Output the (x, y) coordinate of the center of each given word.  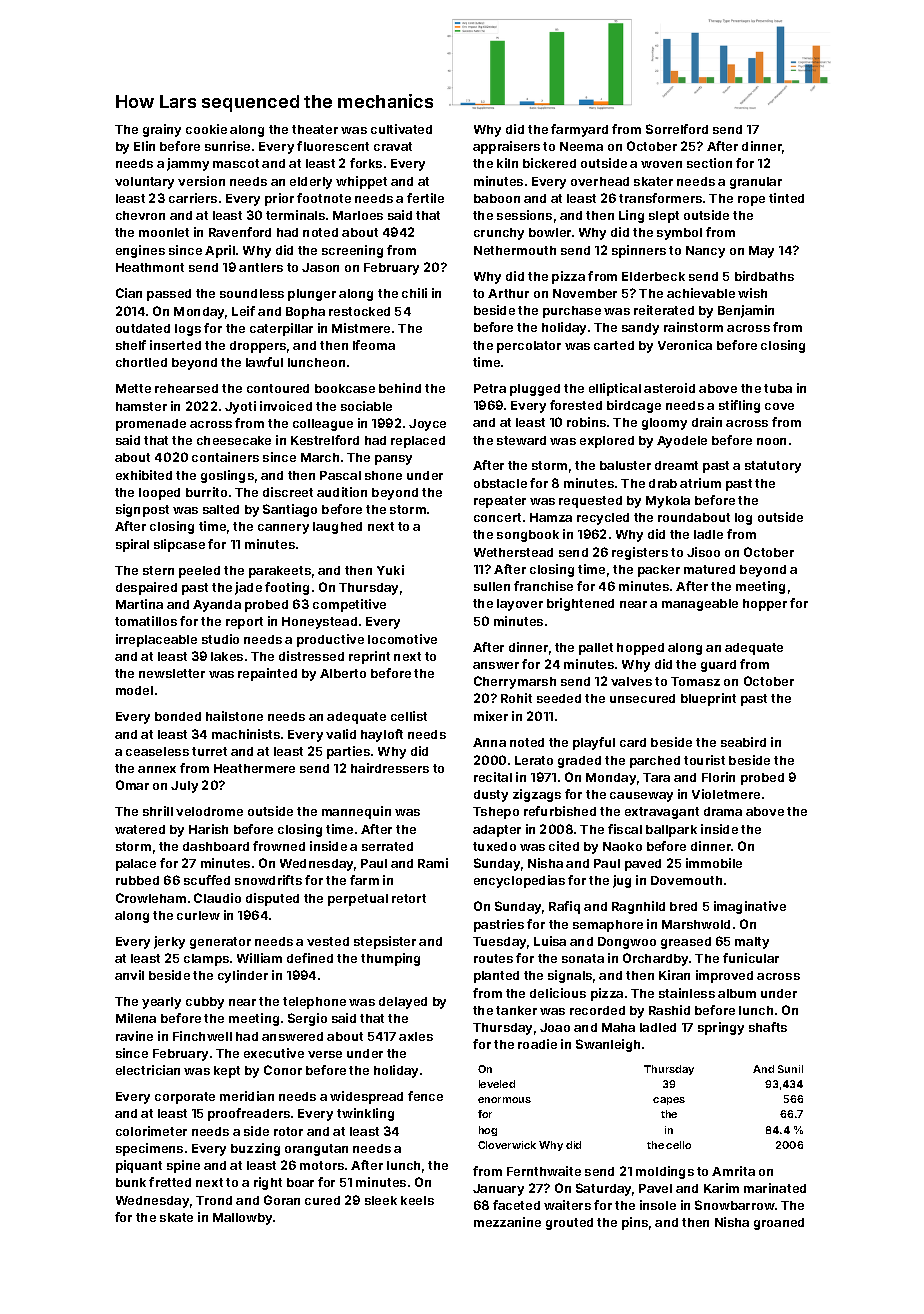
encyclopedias (519, 881)
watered (140, 829)
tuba (778, 388)
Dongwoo (627, 943)
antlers (261, 267)
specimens (149, 1149)
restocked (359, 311)
